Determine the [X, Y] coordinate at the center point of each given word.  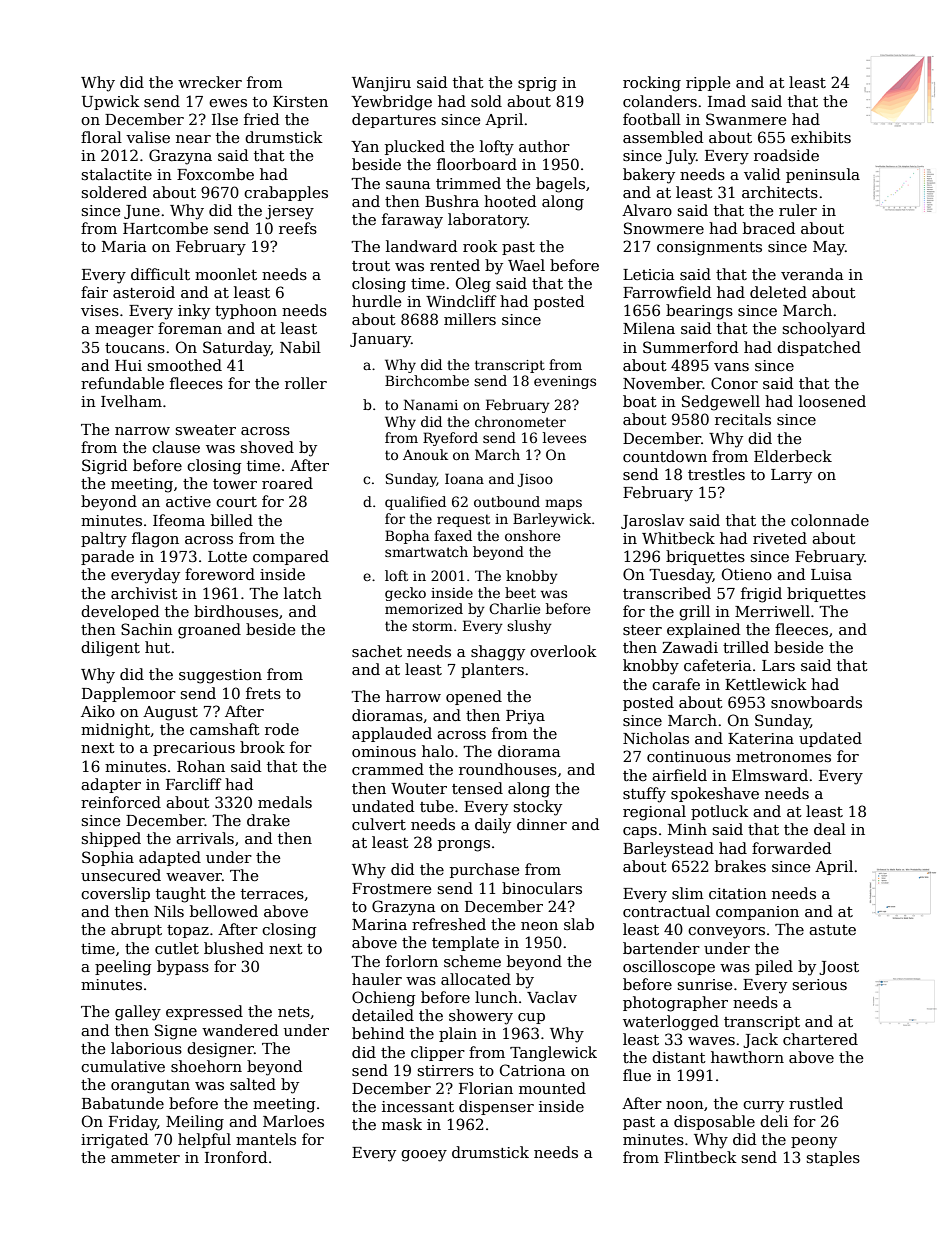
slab [579, 924]
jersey [290, 212]
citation [738, 893]
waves [711, 1041]
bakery [649, 176]
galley [138, 1013]
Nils [169, 911]
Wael [526, 265]
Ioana [464, 478]
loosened [832, 401]
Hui [128, 365]
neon [539, 926]
